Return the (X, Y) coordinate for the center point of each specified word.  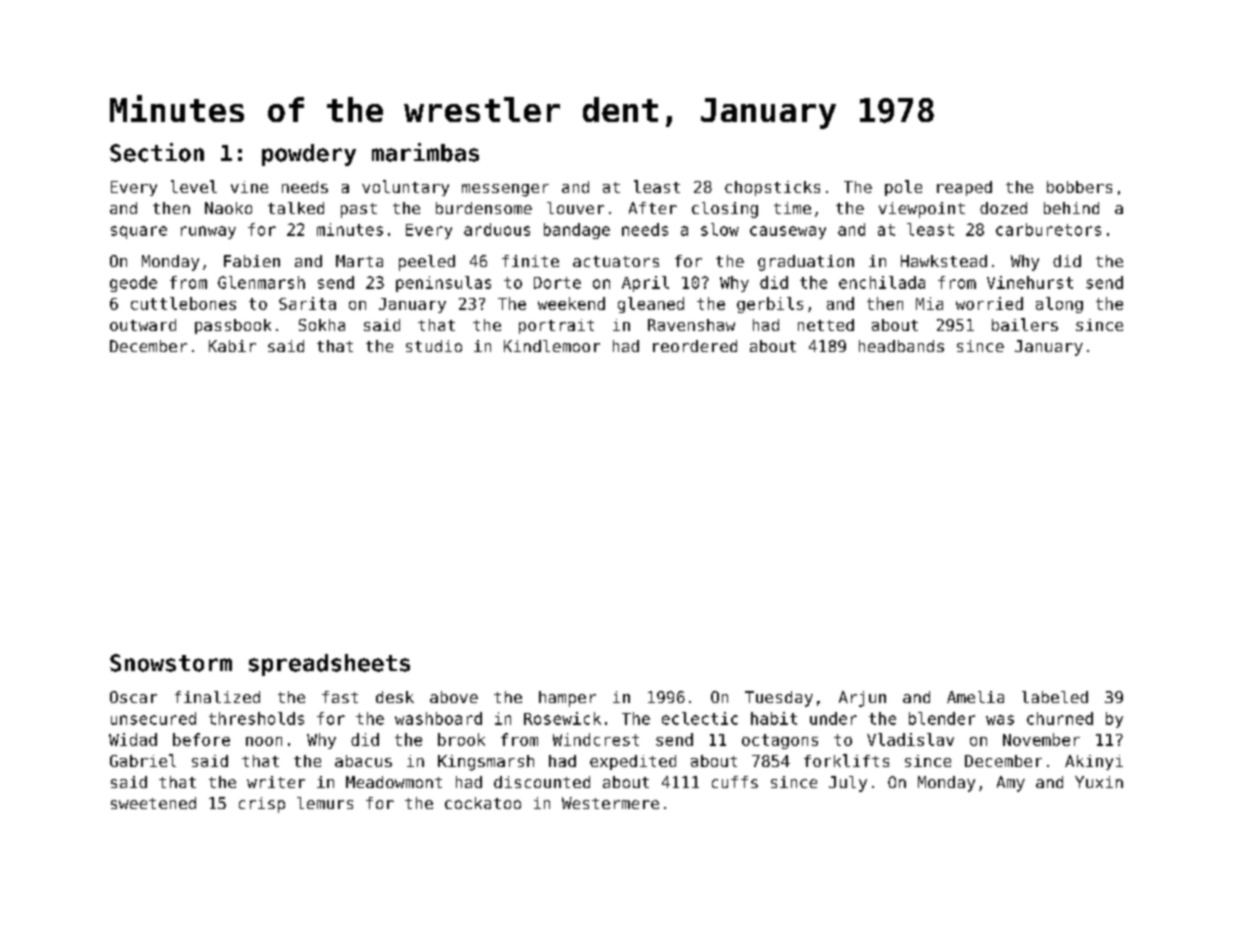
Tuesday (779, 699)
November (1041, 739)
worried (989, 303)
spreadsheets (329, 665)
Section (157, 152)
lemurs (325, 803)
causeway (788, 232)
